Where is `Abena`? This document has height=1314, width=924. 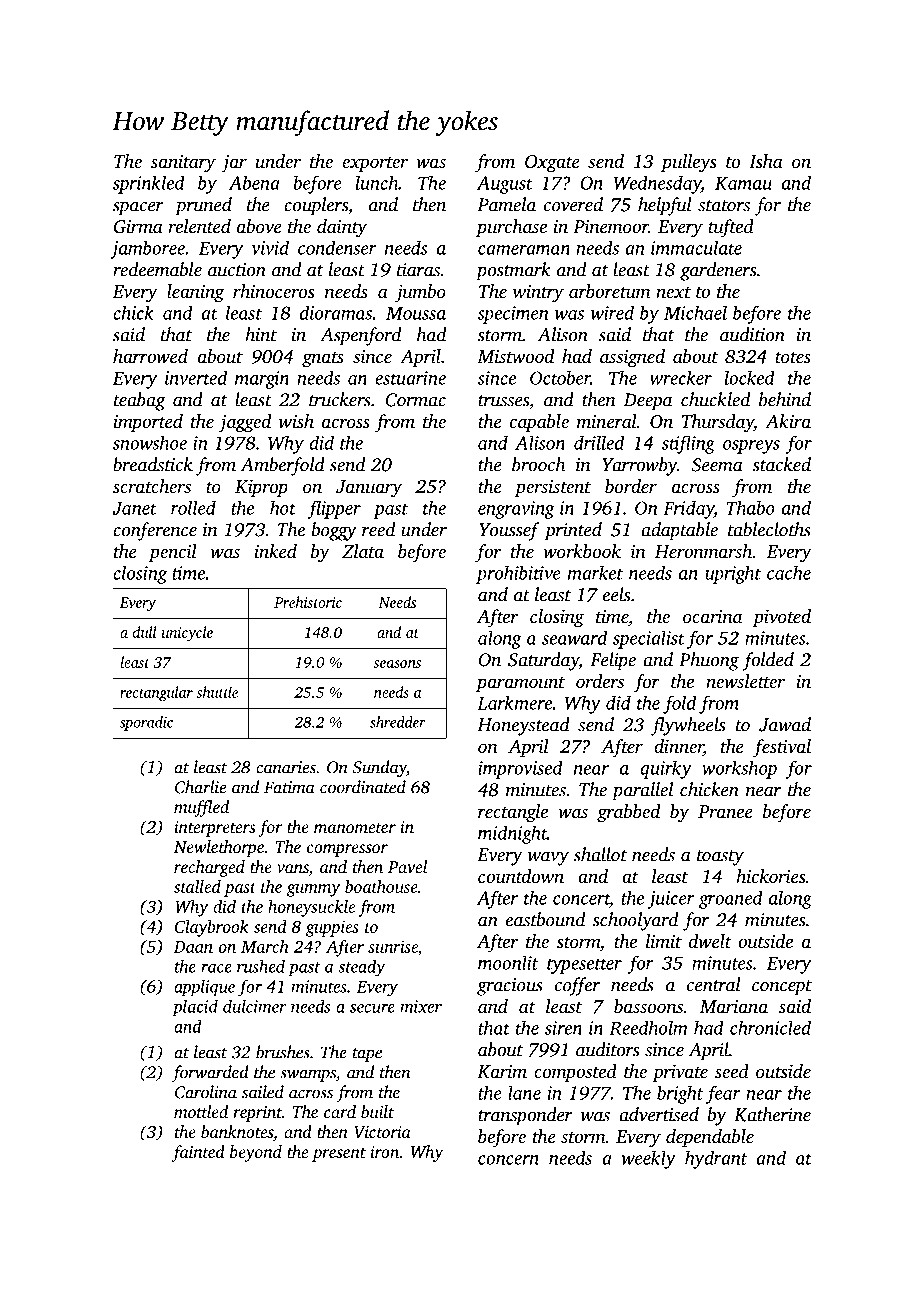 Abena is located at coordinates (254, 182).
